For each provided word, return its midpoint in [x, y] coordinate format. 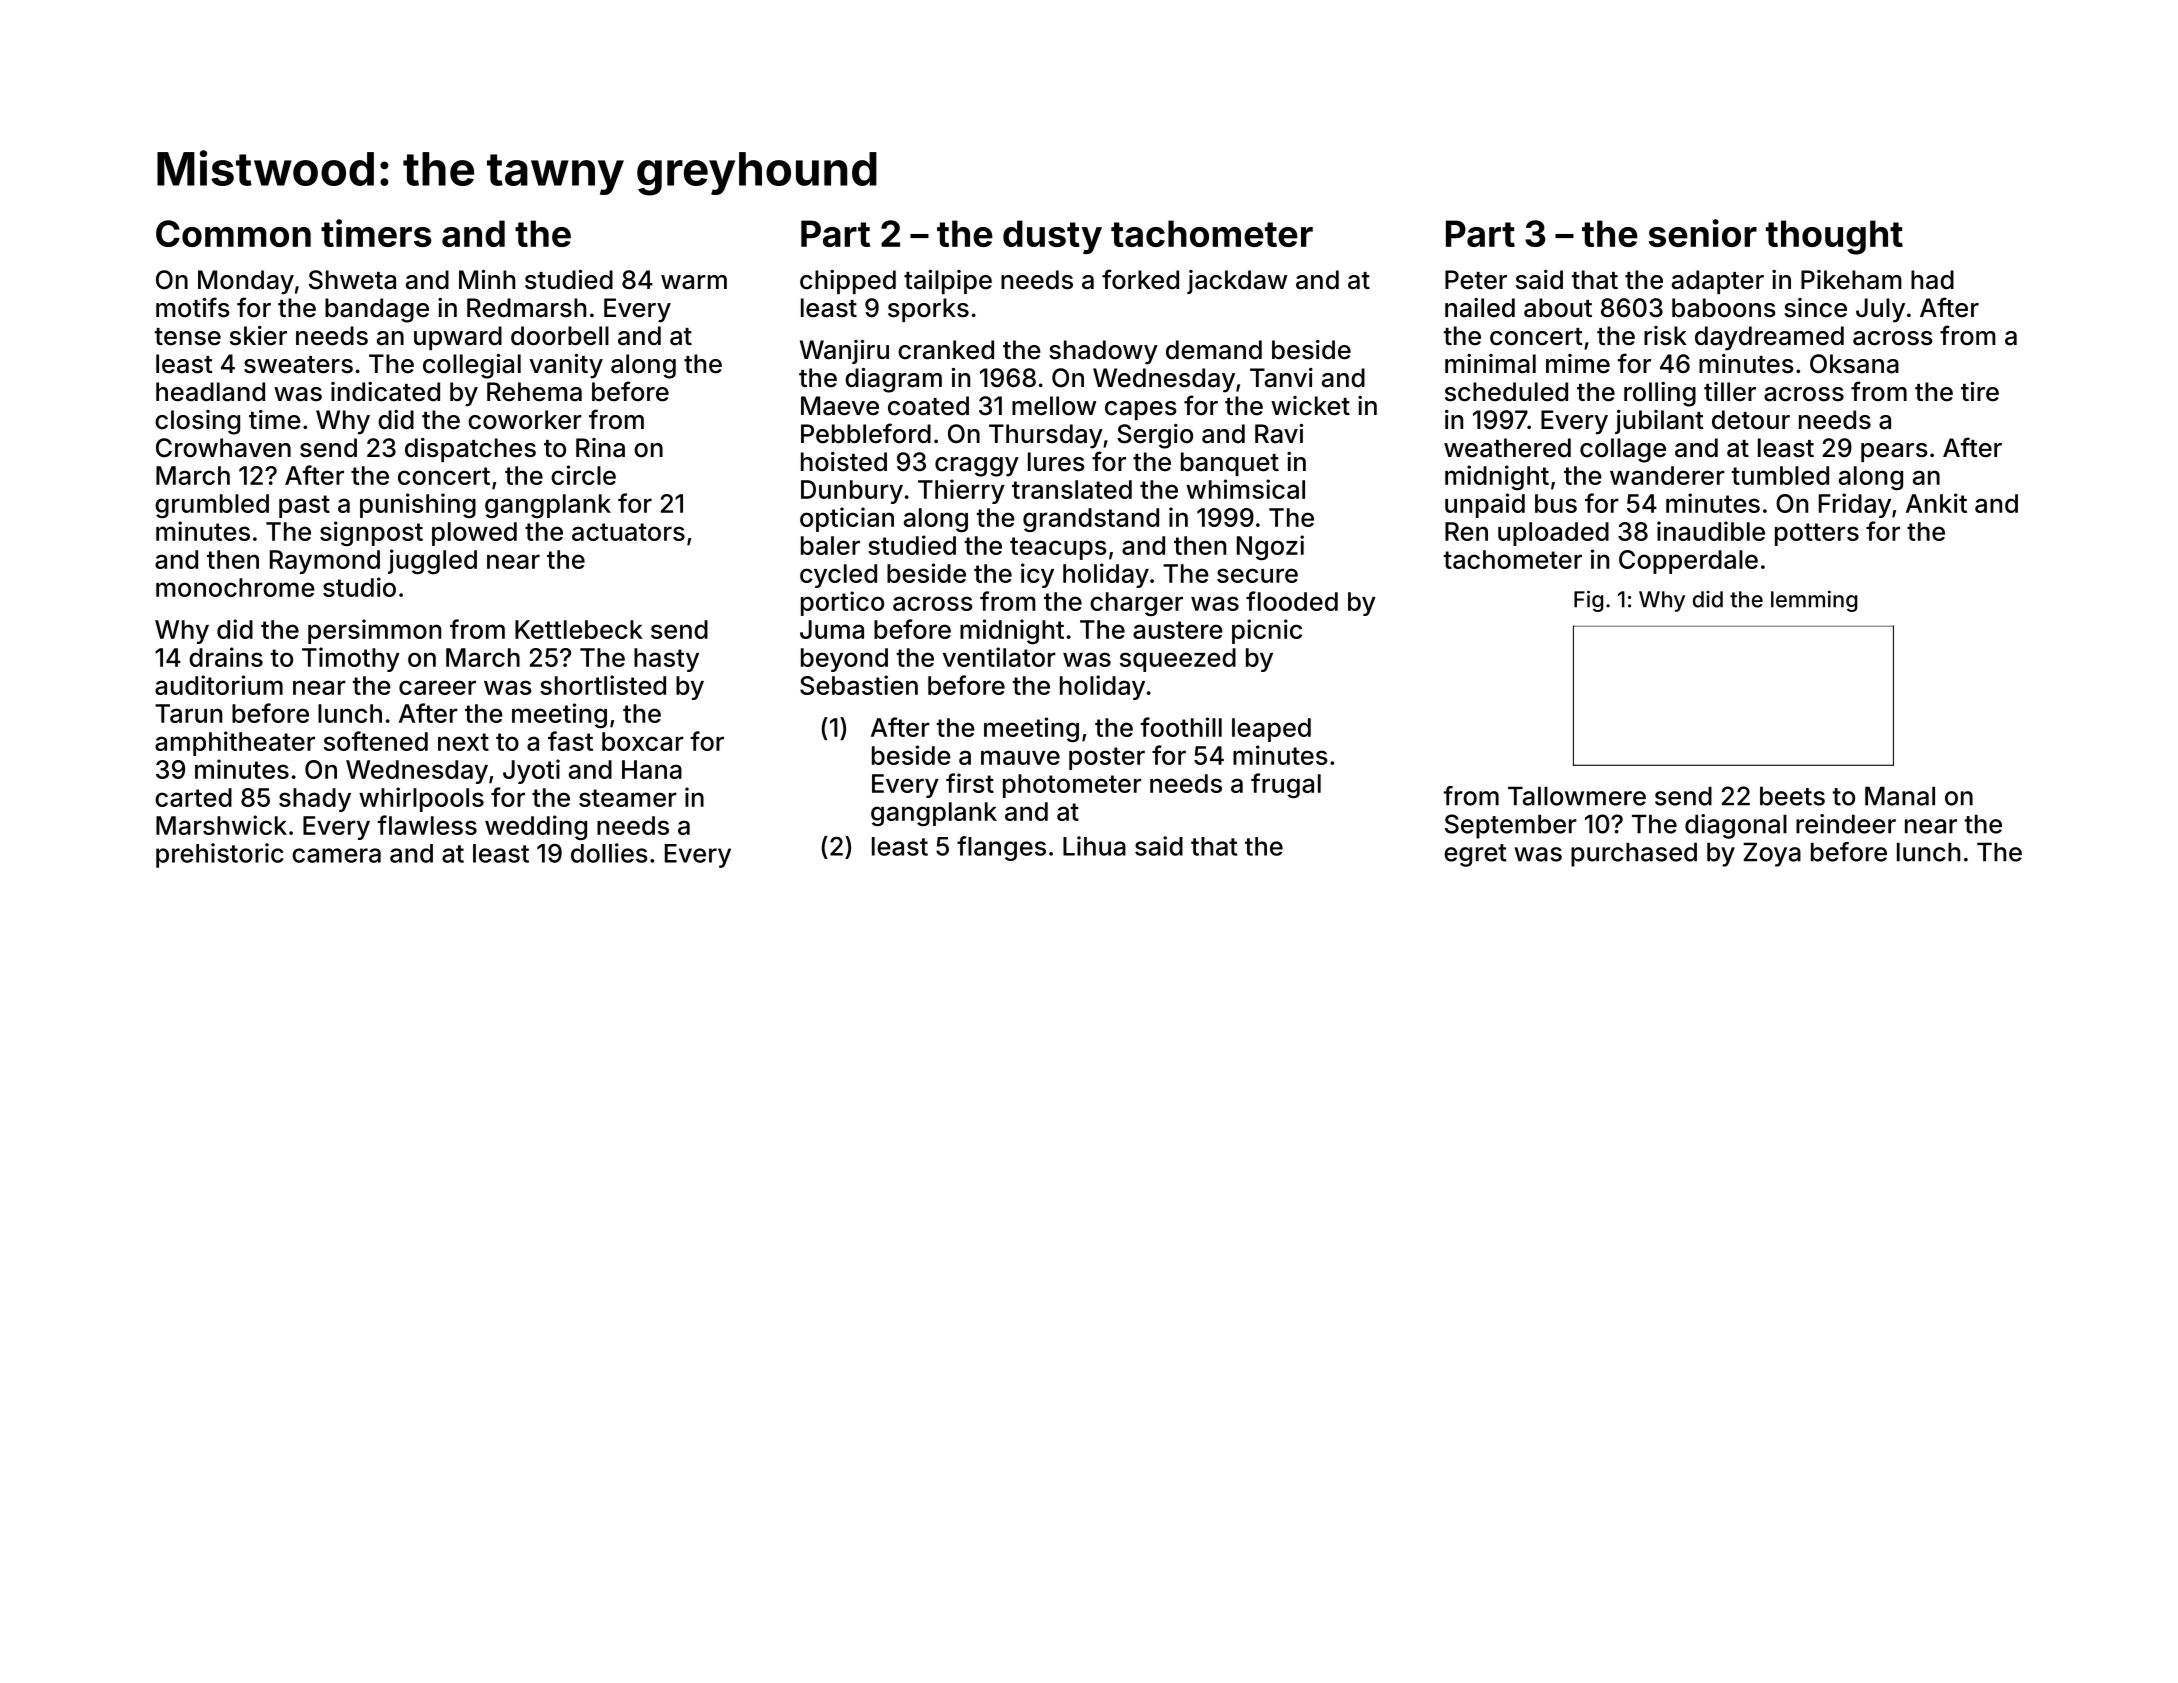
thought [1834, 237]
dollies [609, 853]
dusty [1052, 237]
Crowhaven [223, 448]
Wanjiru [844, 352]
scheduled [1506, 392]
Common [233, 233]
